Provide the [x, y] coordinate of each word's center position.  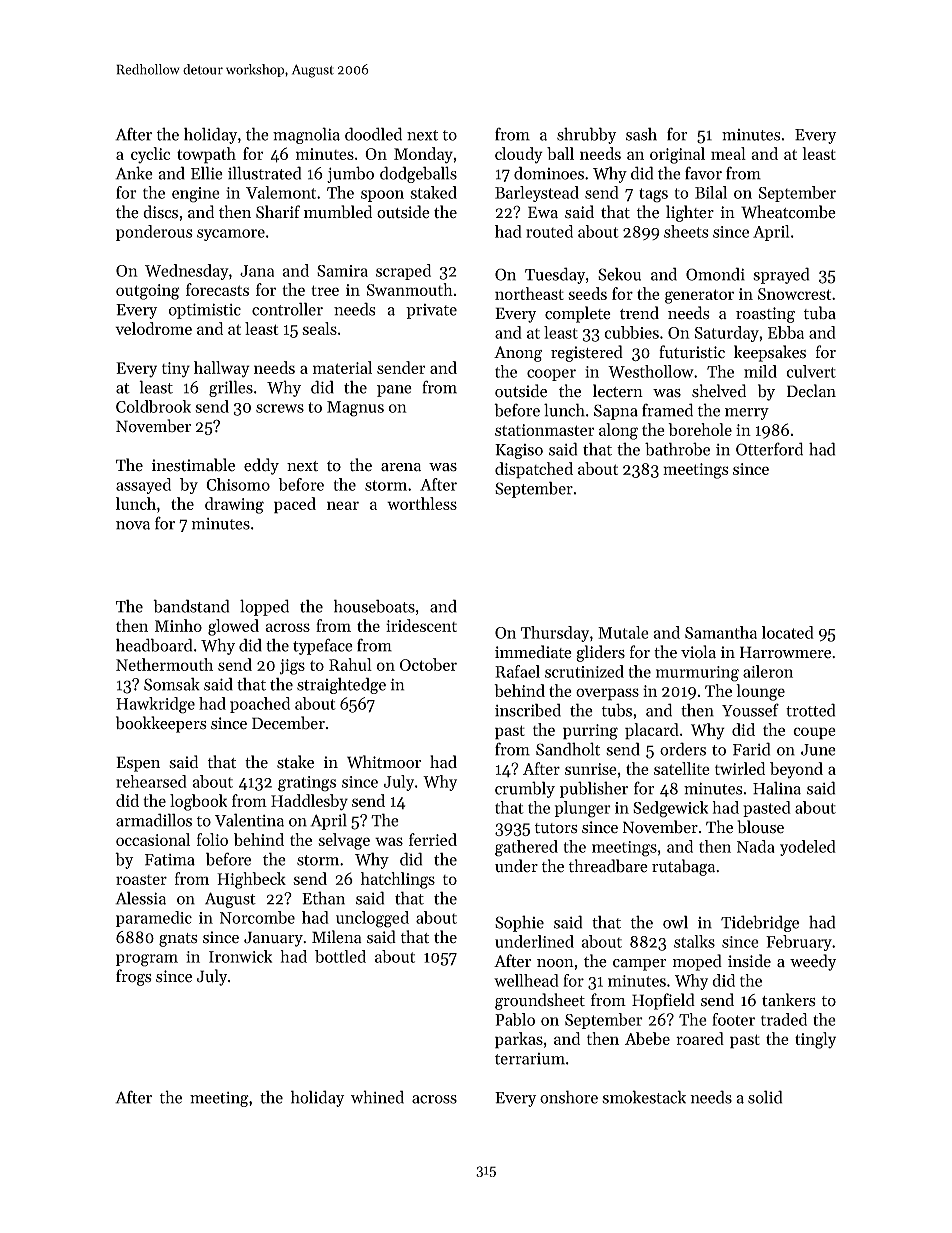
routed [549, 231]
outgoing [148, 292]
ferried [433, 839]
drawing [234, 505]
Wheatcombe [788, 212]
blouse [760, 827]
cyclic [150, 155]
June [818, 750]
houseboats [374, 606]
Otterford [769, 449]
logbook [198, 802]
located [788, 632]
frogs [134, 977]
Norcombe [257, 917]
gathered [526, 848]
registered [587, 353]
